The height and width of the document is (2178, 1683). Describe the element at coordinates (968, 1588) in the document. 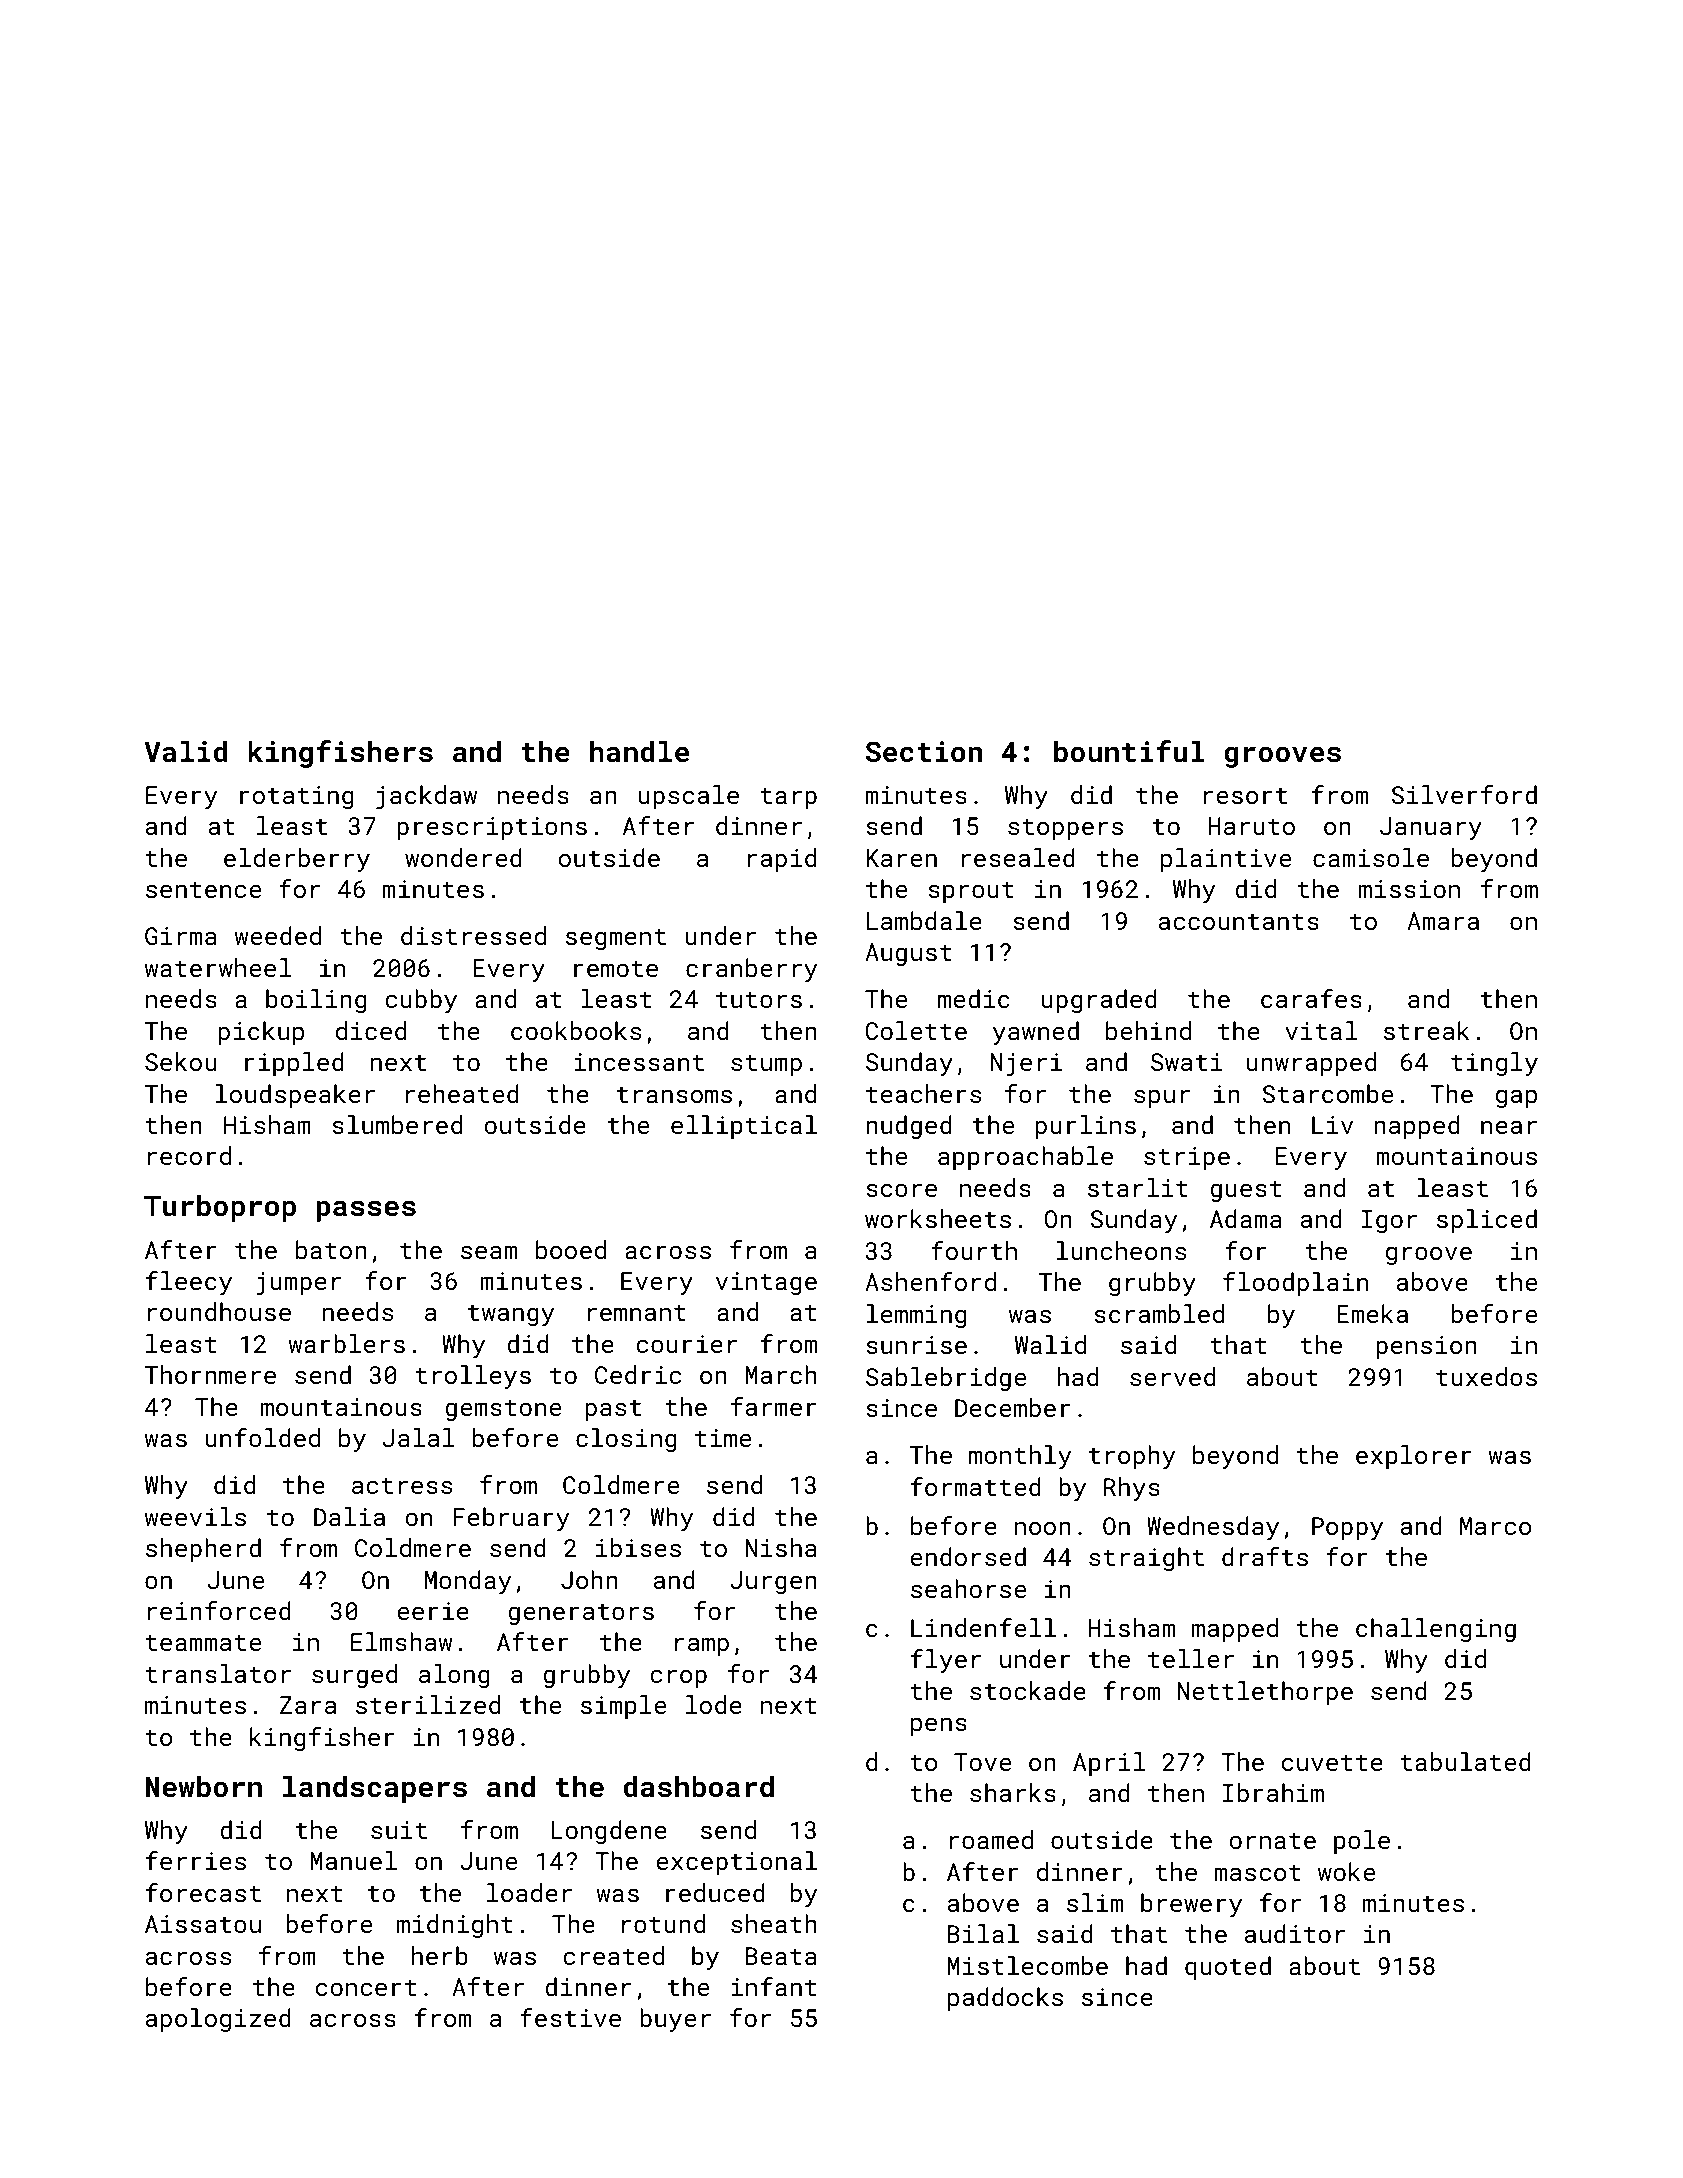

I see `seahorse` at that location.
